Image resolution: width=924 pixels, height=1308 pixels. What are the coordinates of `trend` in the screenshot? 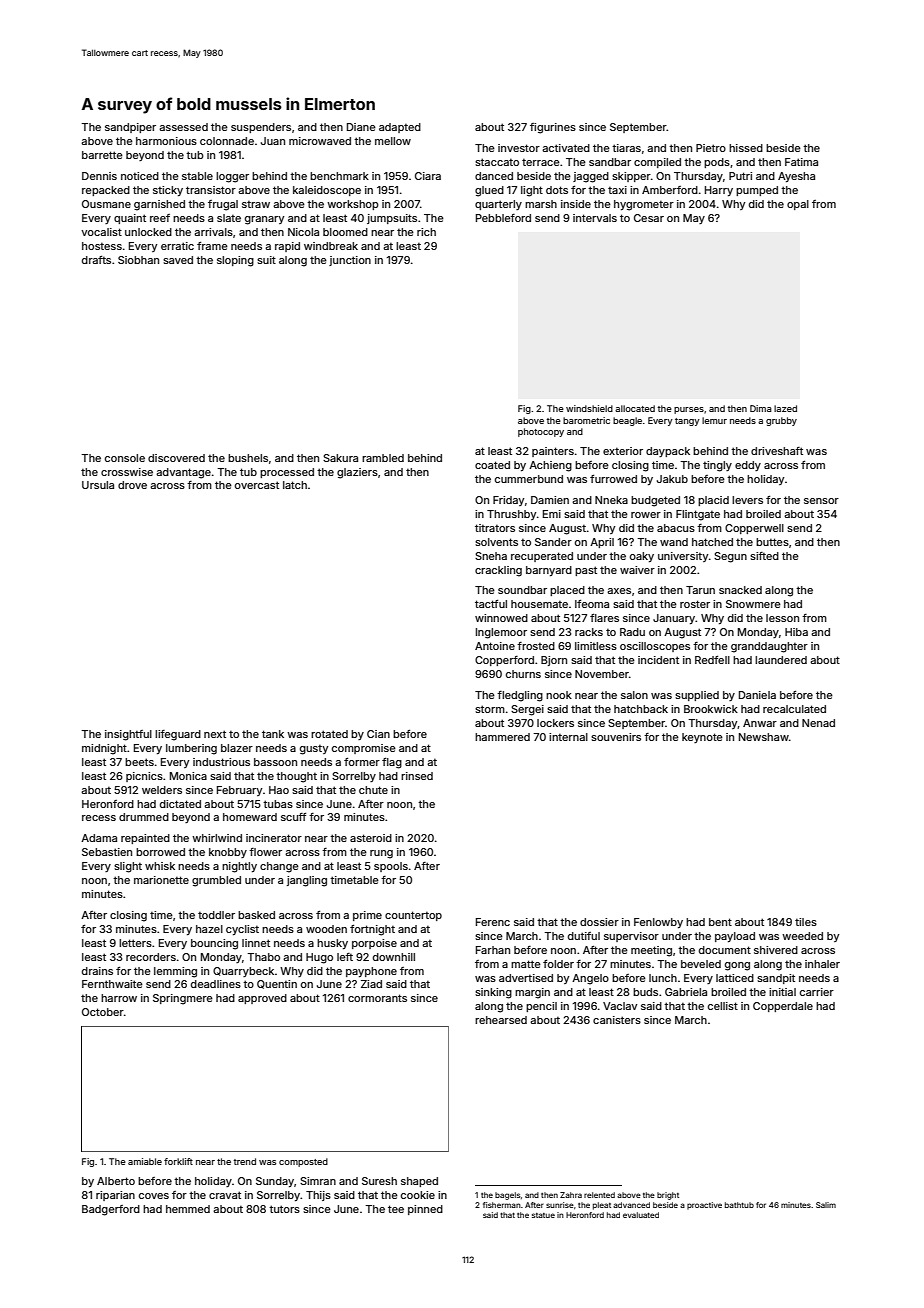 It's located at (244, 1161).
